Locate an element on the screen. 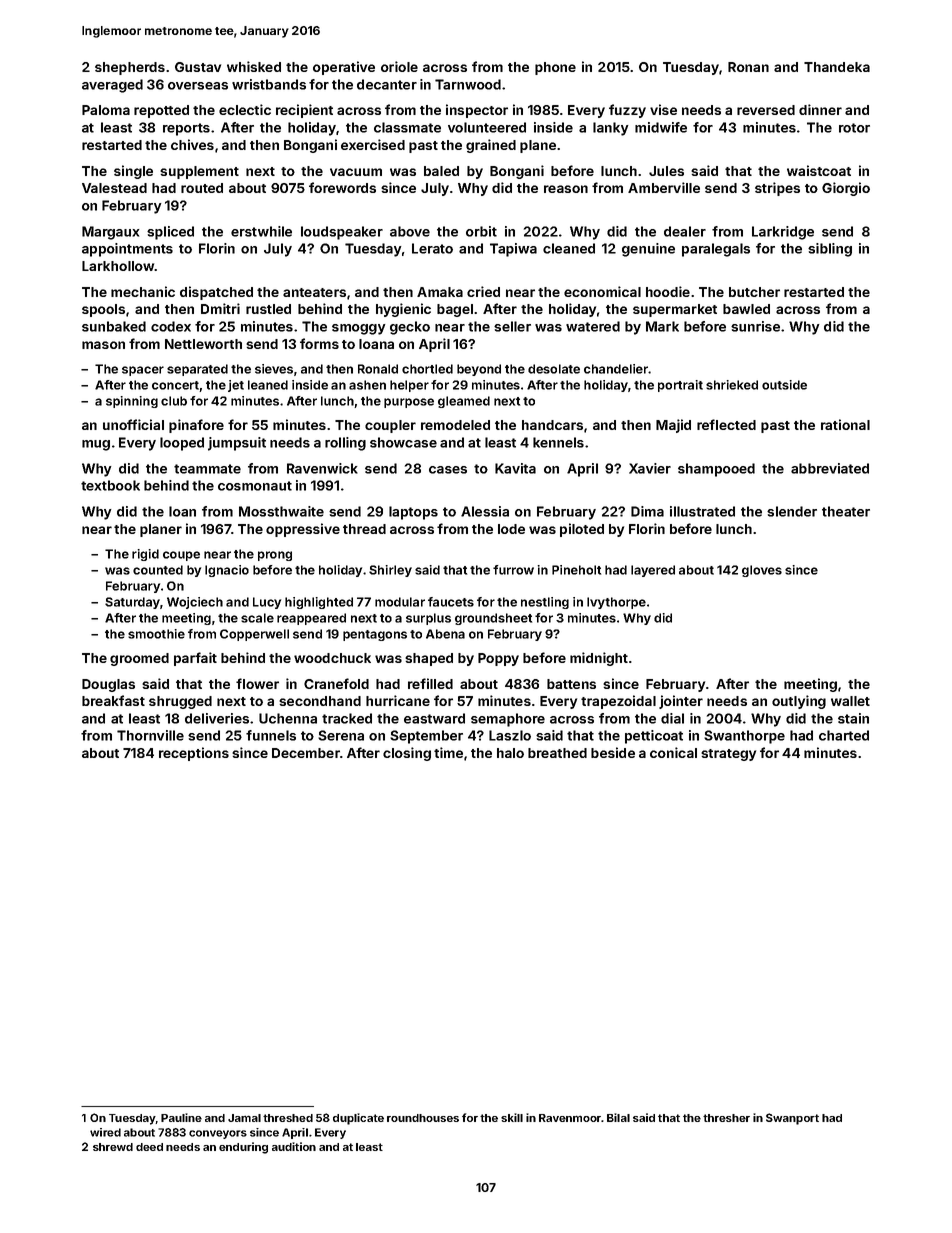  reports is located at coordinates (186, 129).
